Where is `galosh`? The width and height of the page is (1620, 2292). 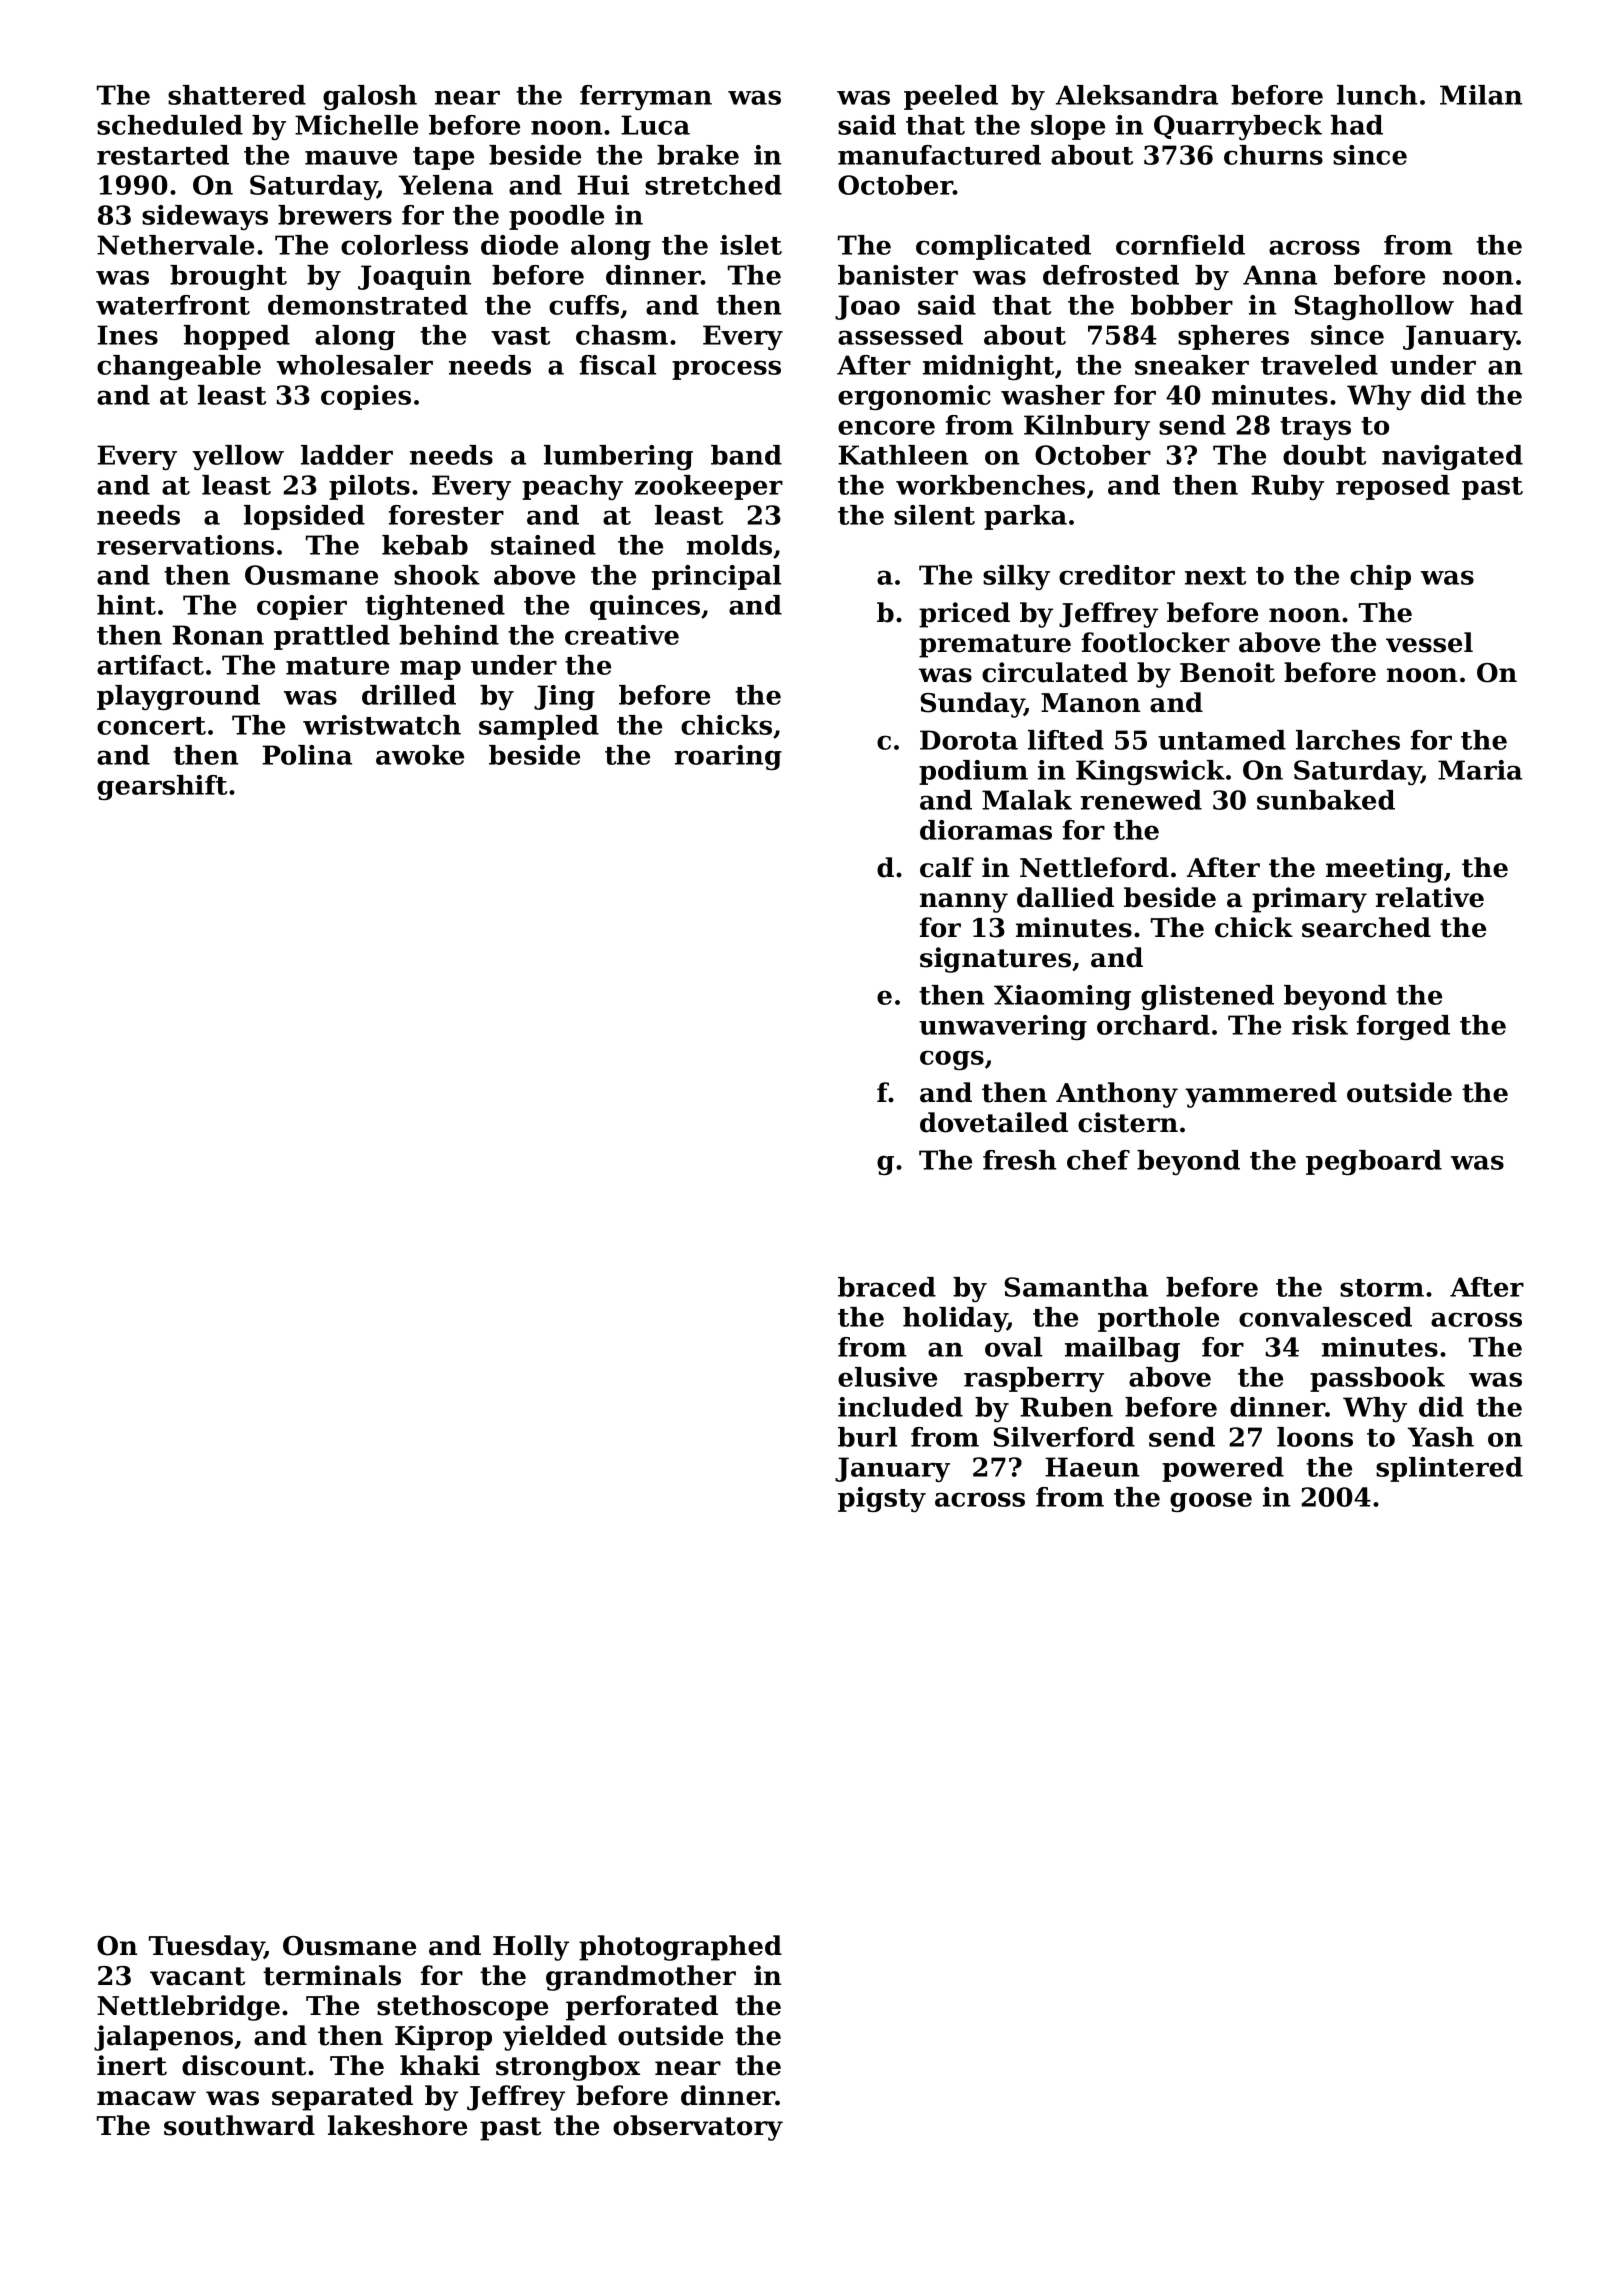 galosh is located at coordinates (370, 97).
